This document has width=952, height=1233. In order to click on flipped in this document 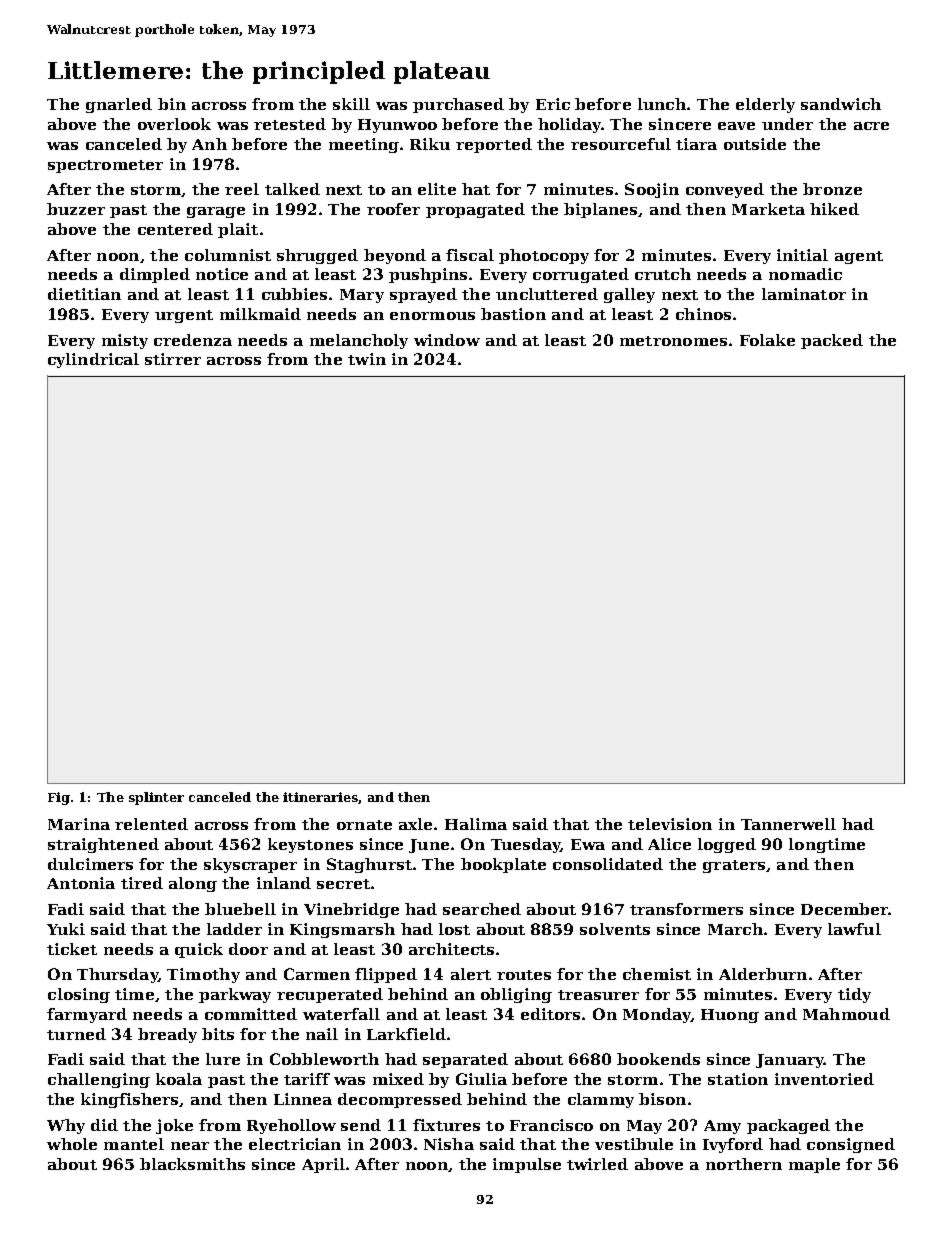, I will do `click(386, 975)`.
